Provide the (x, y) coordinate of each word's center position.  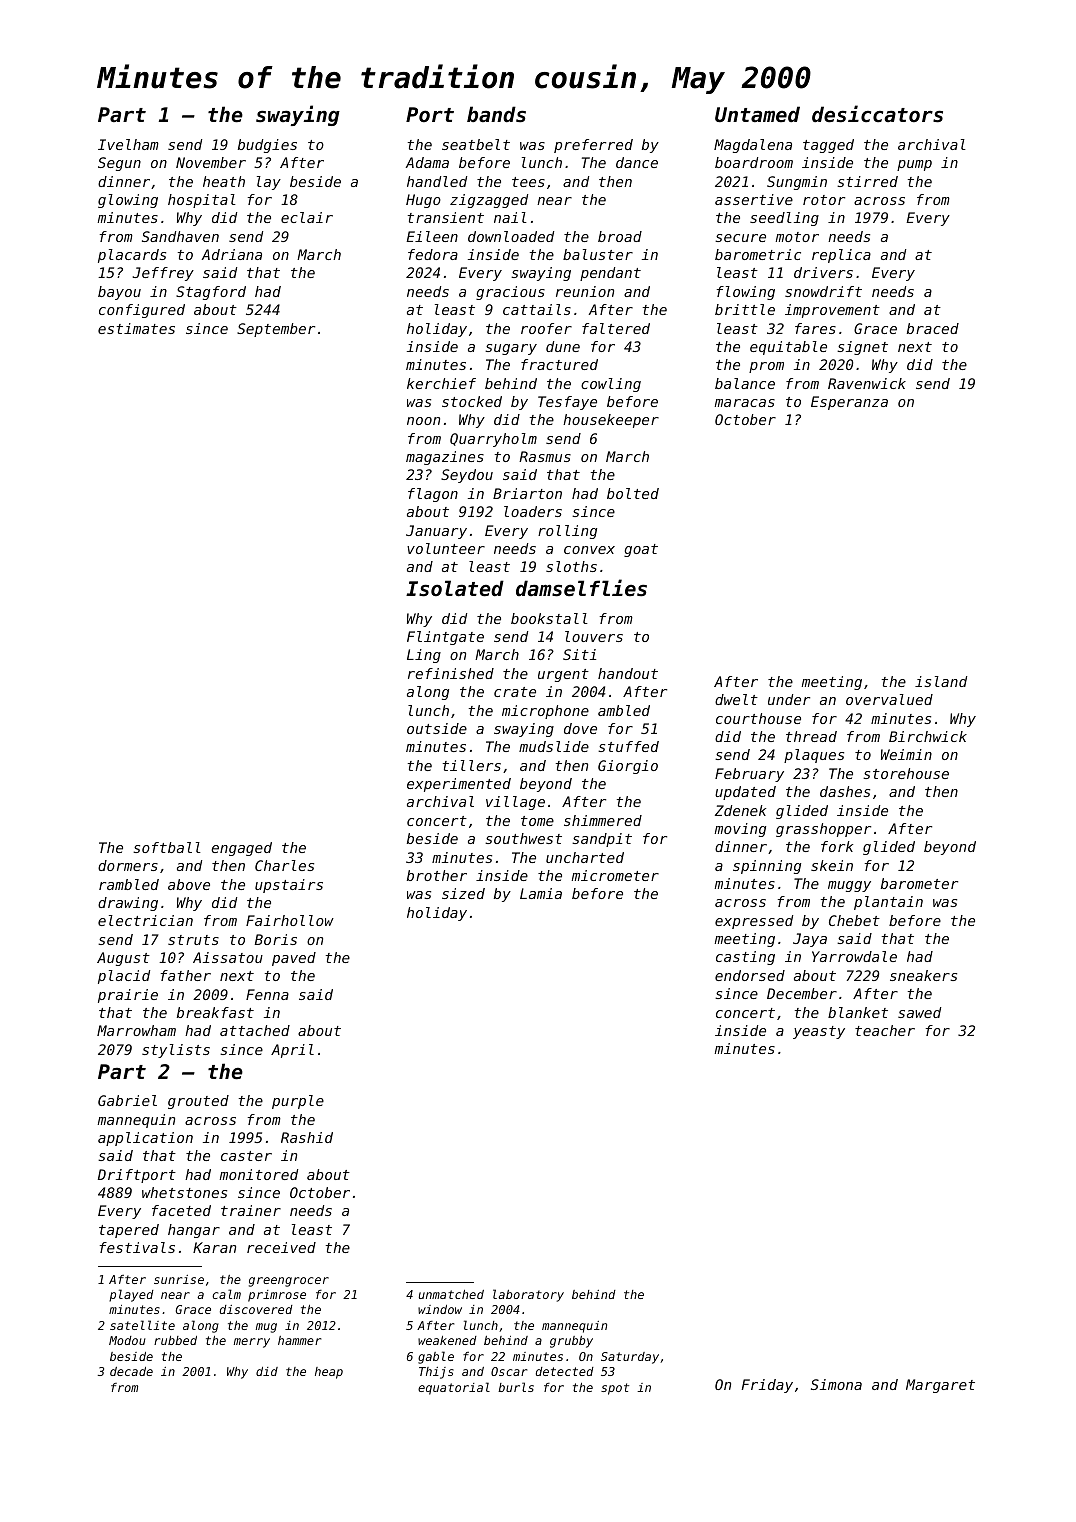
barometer (919, 883)
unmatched (451, 1294)
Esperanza (849, 403)
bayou (119, 293)
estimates (136, 328)
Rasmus (545, 456)
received (281, 1247)
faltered (616, 328)
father (186, 975)
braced (933, 328)
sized (463, 893)
